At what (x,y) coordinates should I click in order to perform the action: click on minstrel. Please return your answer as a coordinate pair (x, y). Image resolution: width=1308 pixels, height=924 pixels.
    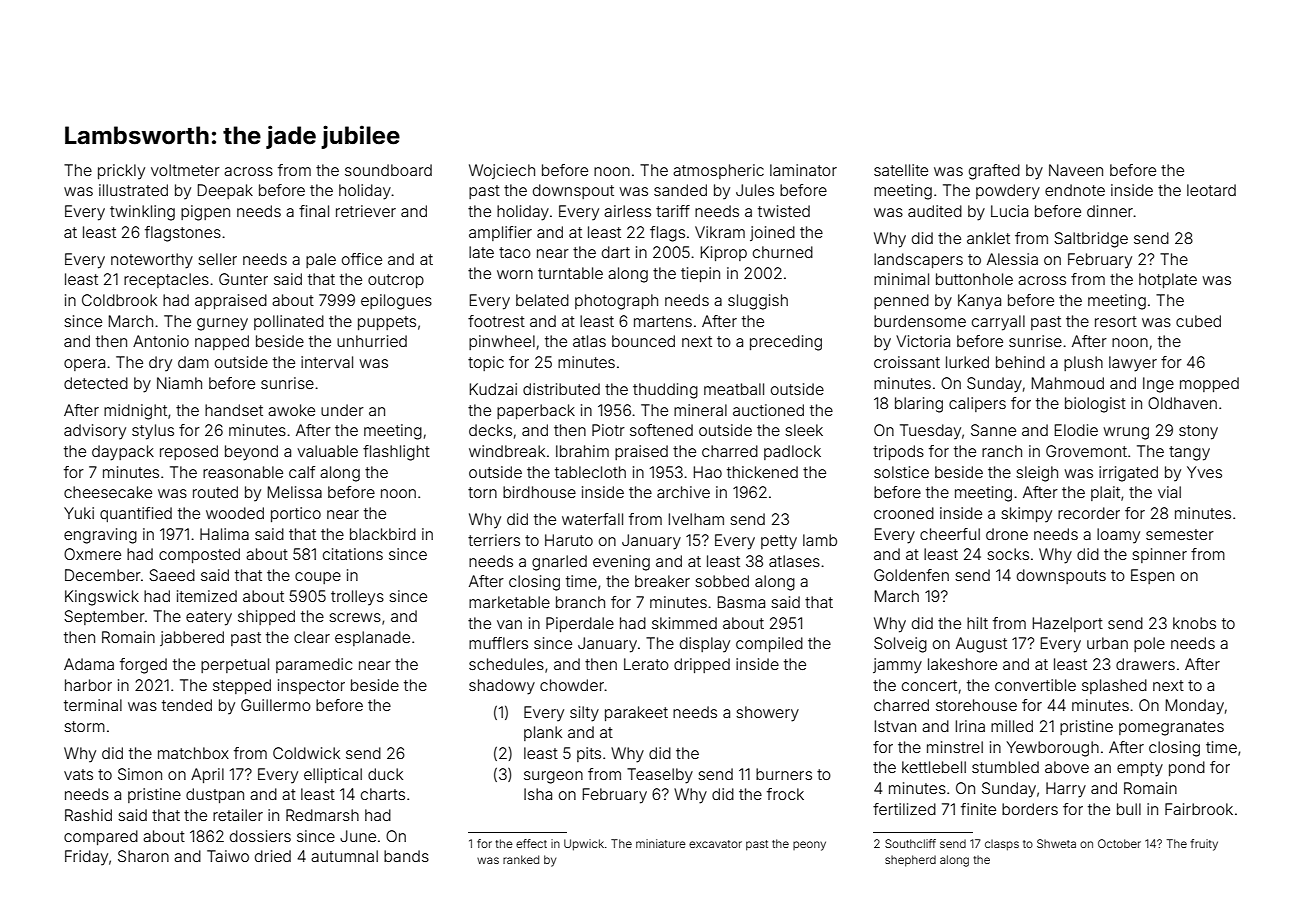
    Looking at the image, I should click on (955, 747).
